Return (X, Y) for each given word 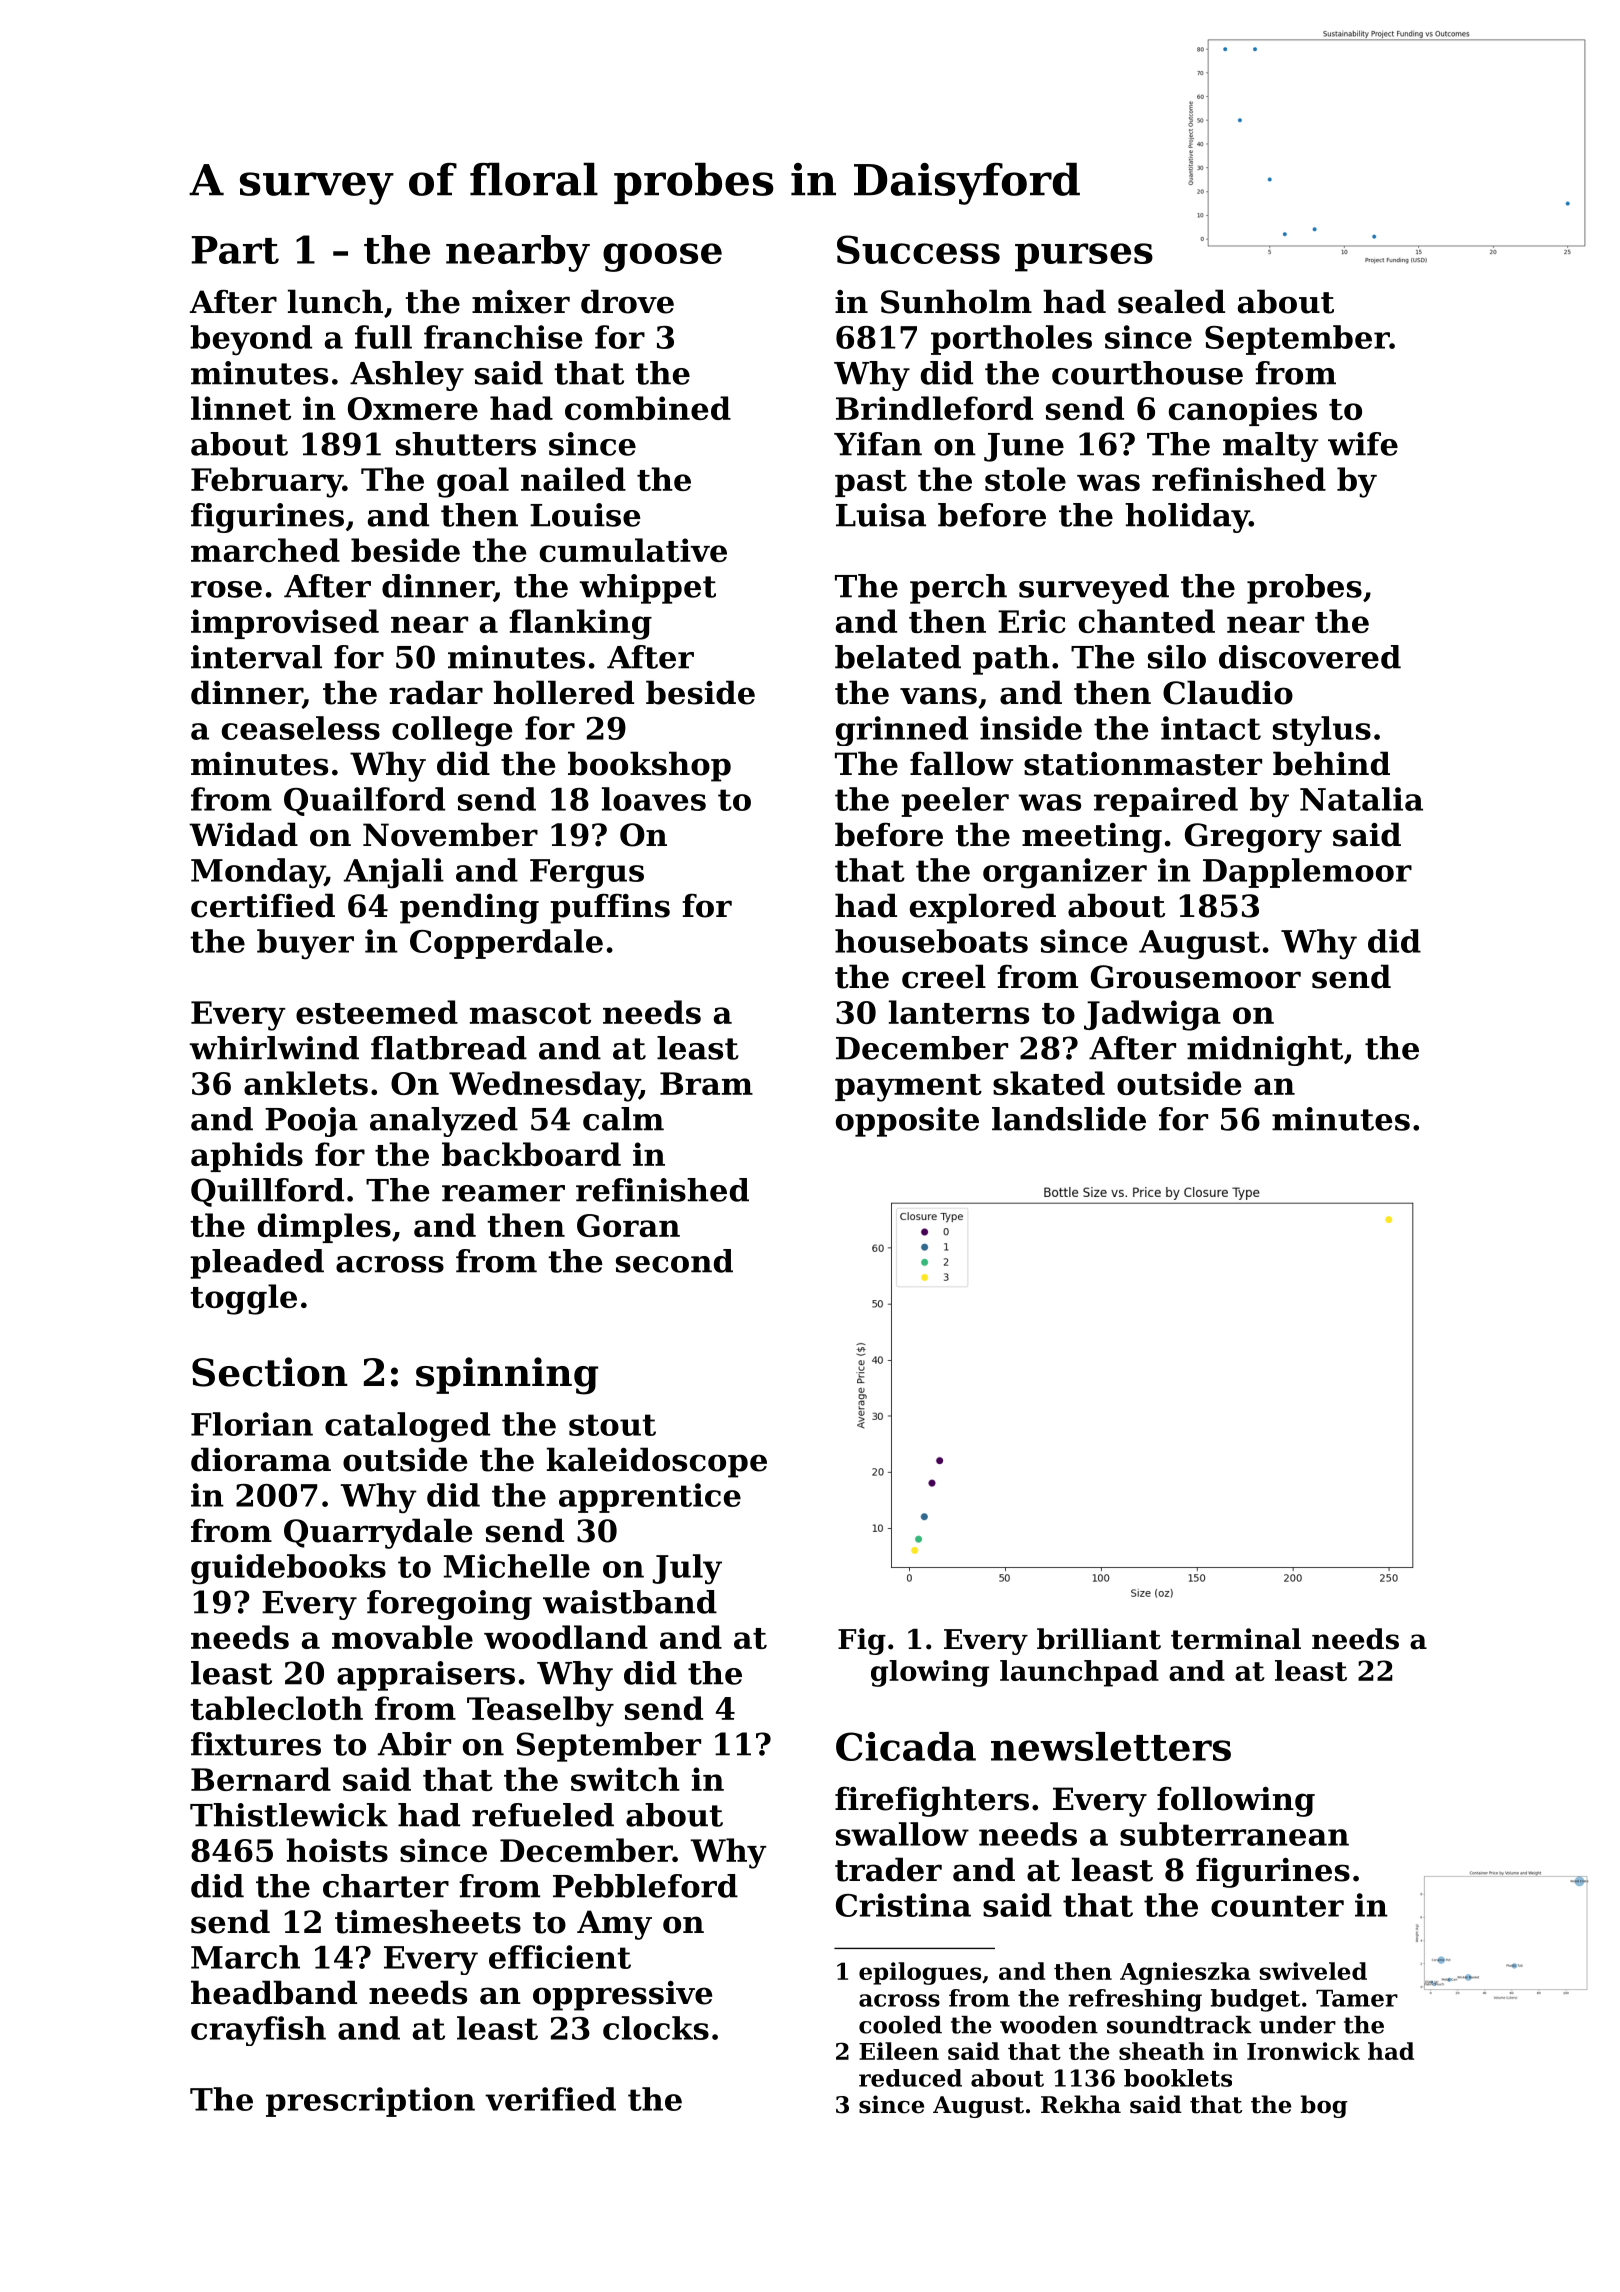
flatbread (449, 1048)
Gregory (1253, 838)
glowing (930, 1673)
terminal (1236, 1639)
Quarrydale (378, 1533)
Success (918, 249)
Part (235, 250)
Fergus (587, 874)
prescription (370, 2102)
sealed (1171, 301)
